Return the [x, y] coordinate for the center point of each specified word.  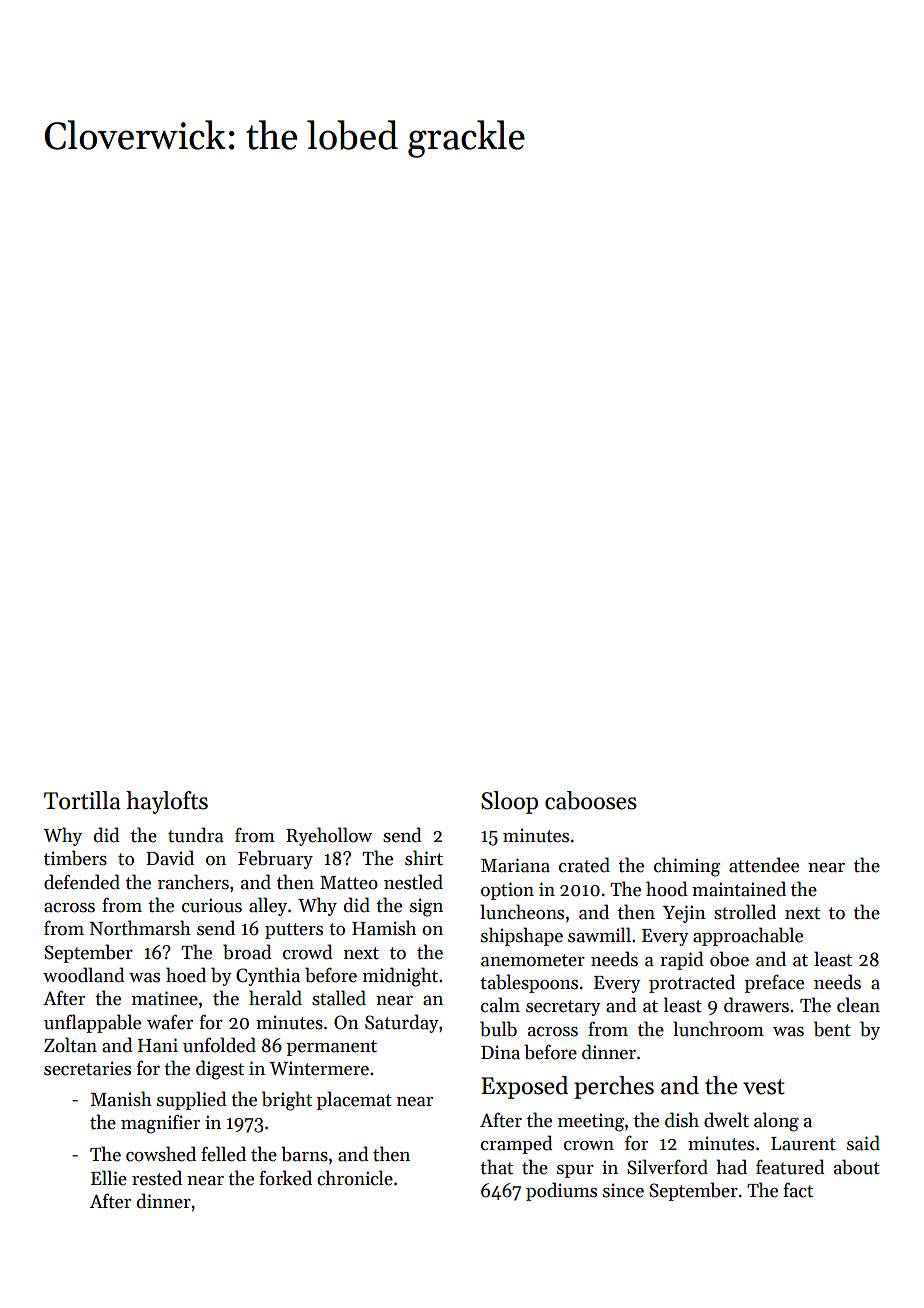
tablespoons [529, 983]
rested [157, 1178]
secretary [563, 1008]
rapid [682, 960]
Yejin [684, 914]
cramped [517, 1144]
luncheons [522, 912]
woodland [84, 975]
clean [858, 1005]
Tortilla [82, 800]
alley [268, 906]
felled [223, 1154]
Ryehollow [329, 836]
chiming [687, 867]
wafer [170, 1022]
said [863, 1143]
